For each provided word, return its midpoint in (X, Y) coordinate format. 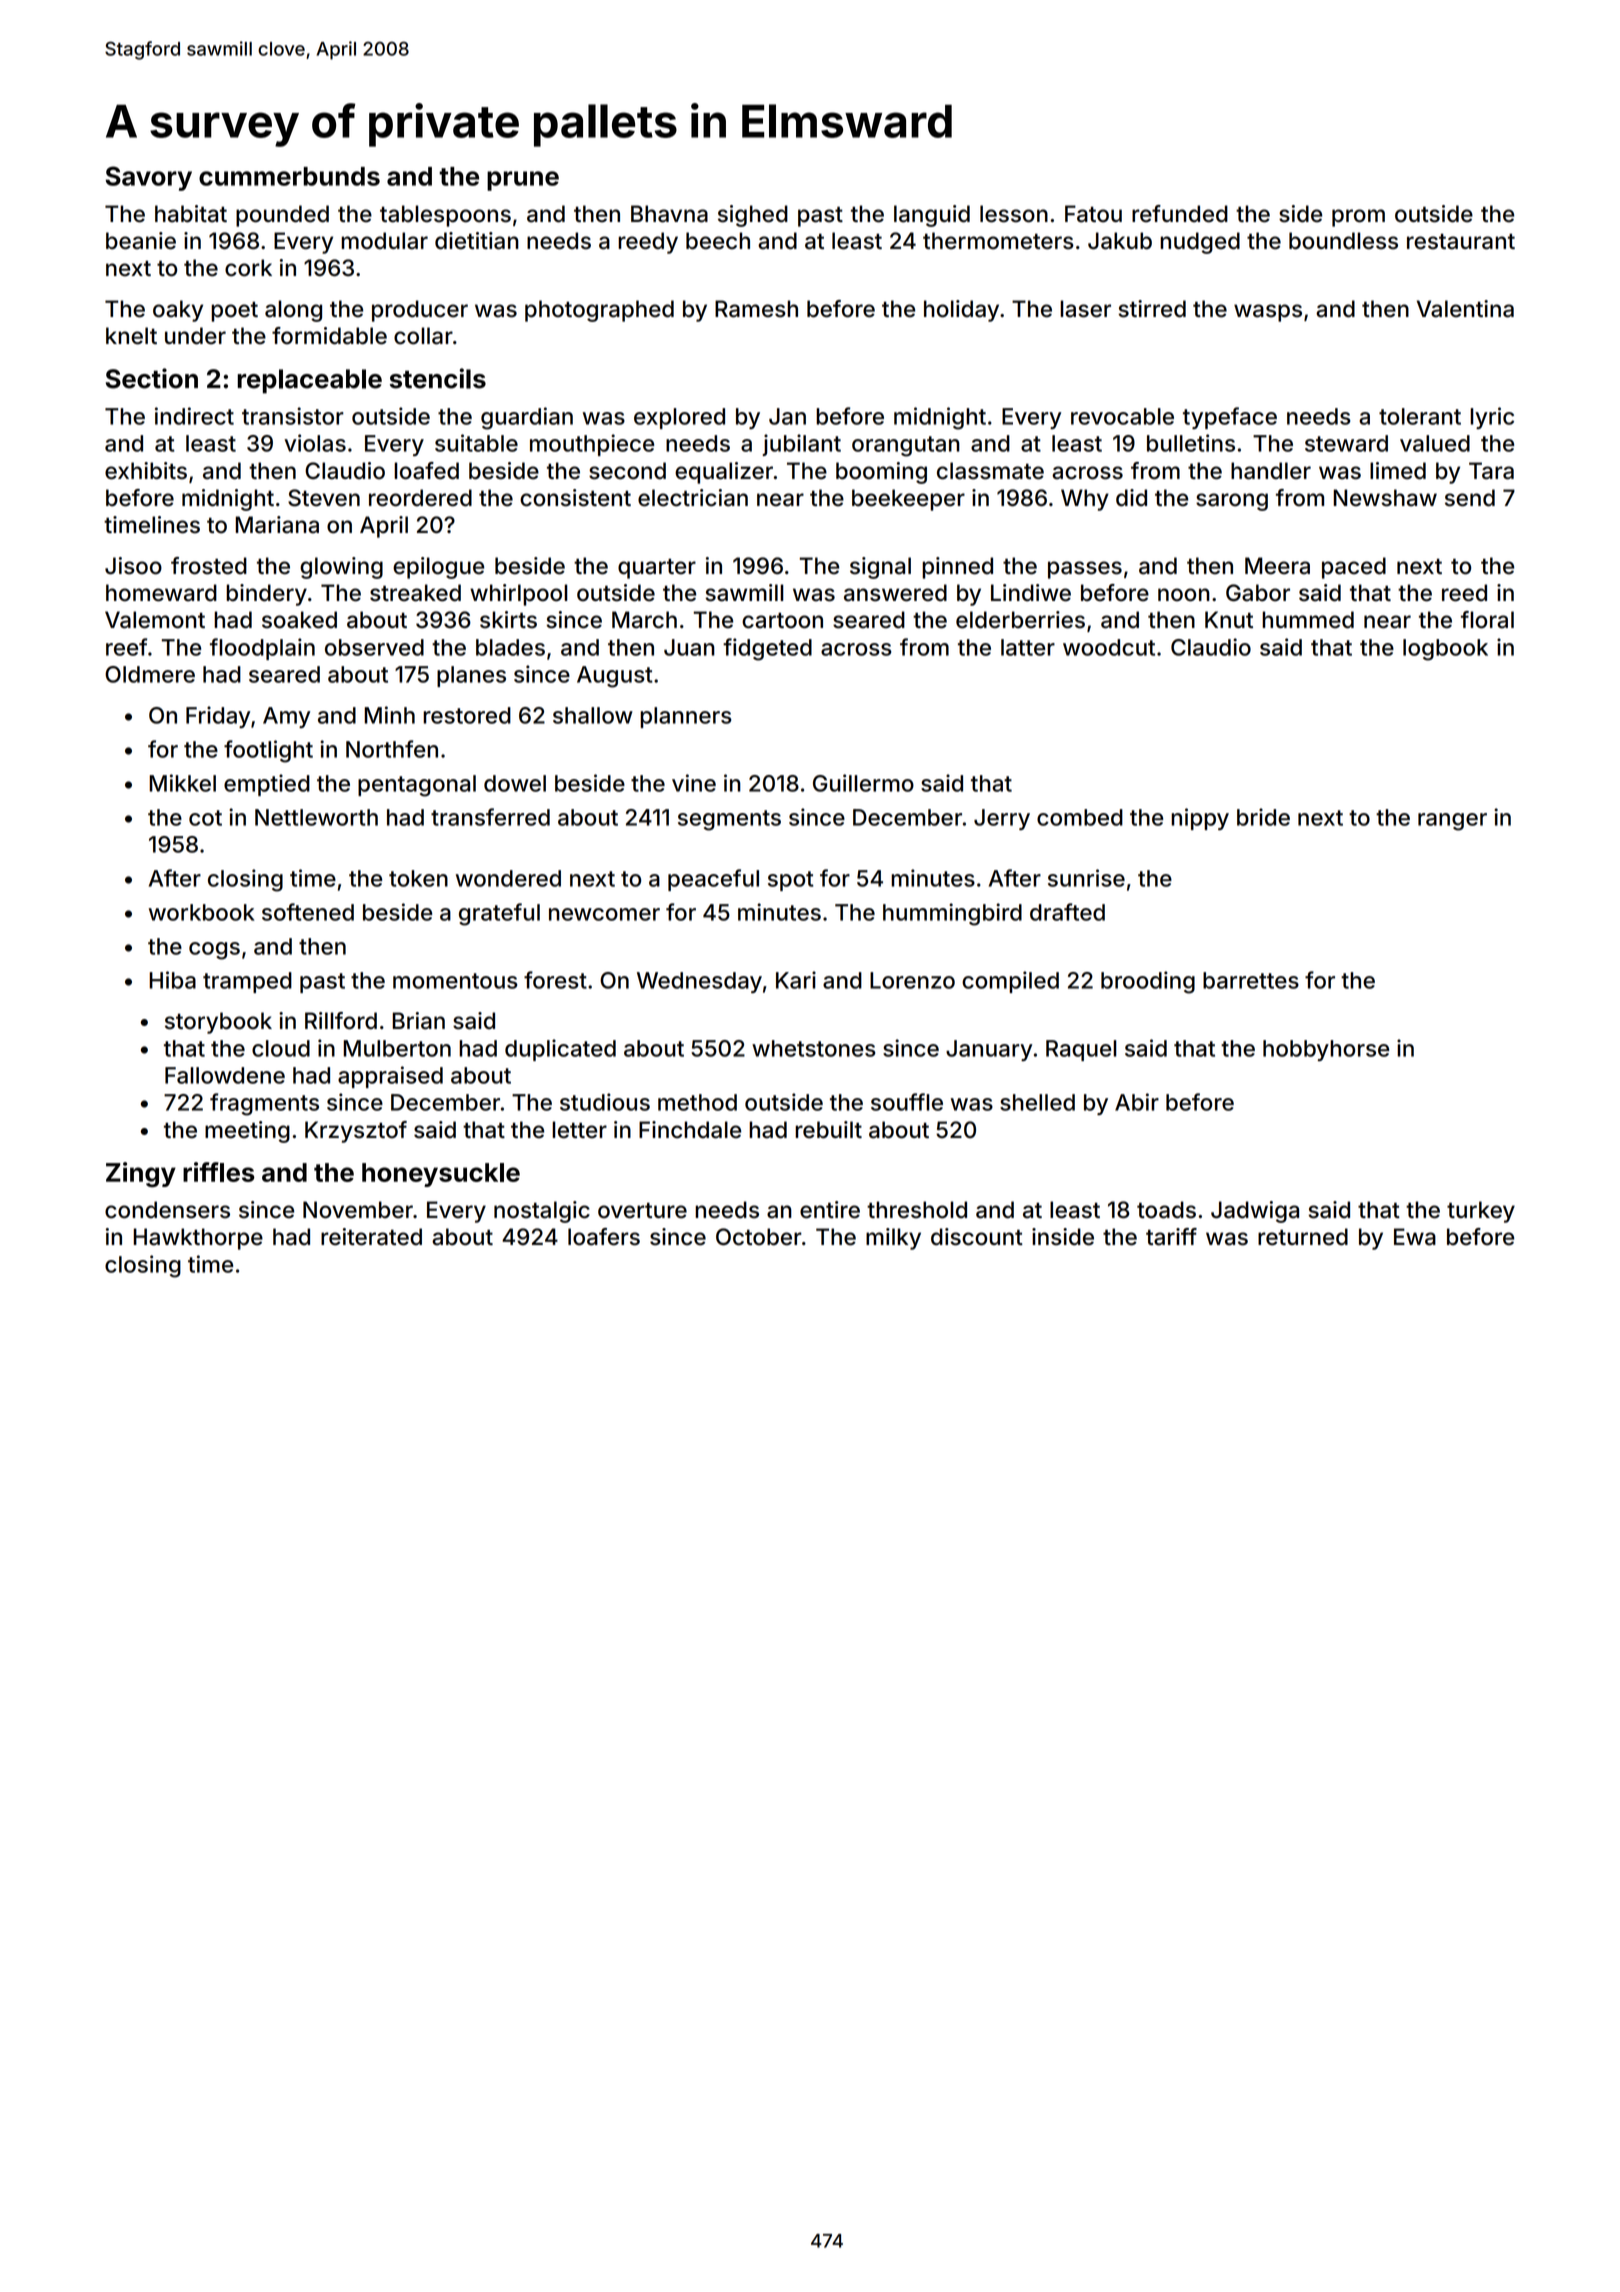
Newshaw (1385, 498)
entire (830, 1210)
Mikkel (182, 783)
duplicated (560, 1050)
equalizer (724, 473)
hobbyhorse (1326, 1050)
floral (1487, 620)
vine (694, 783)
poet (234, 312)
